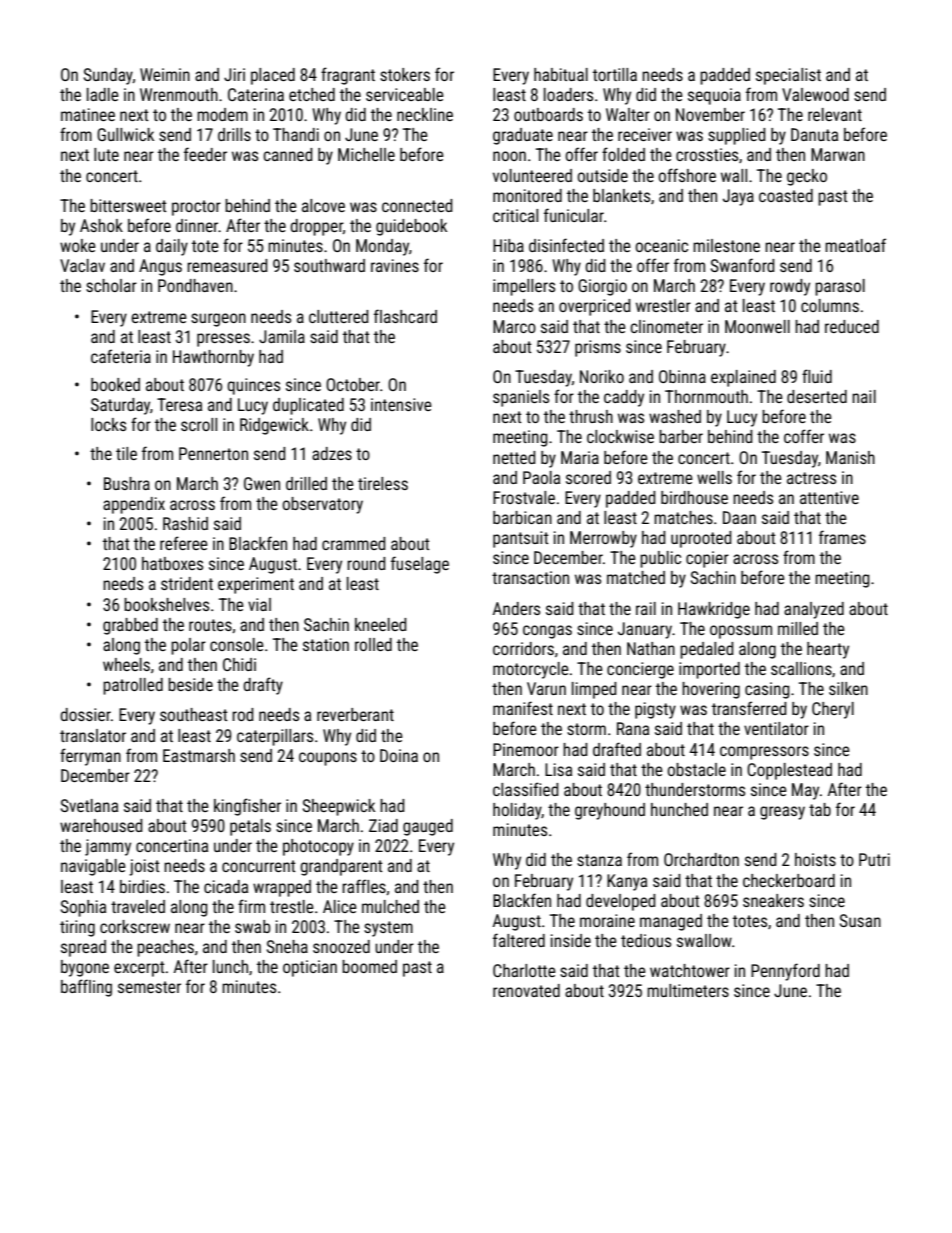  Describe the element at coordinates (348, 76) in the screenshot. I see `fragrant` at that location.
